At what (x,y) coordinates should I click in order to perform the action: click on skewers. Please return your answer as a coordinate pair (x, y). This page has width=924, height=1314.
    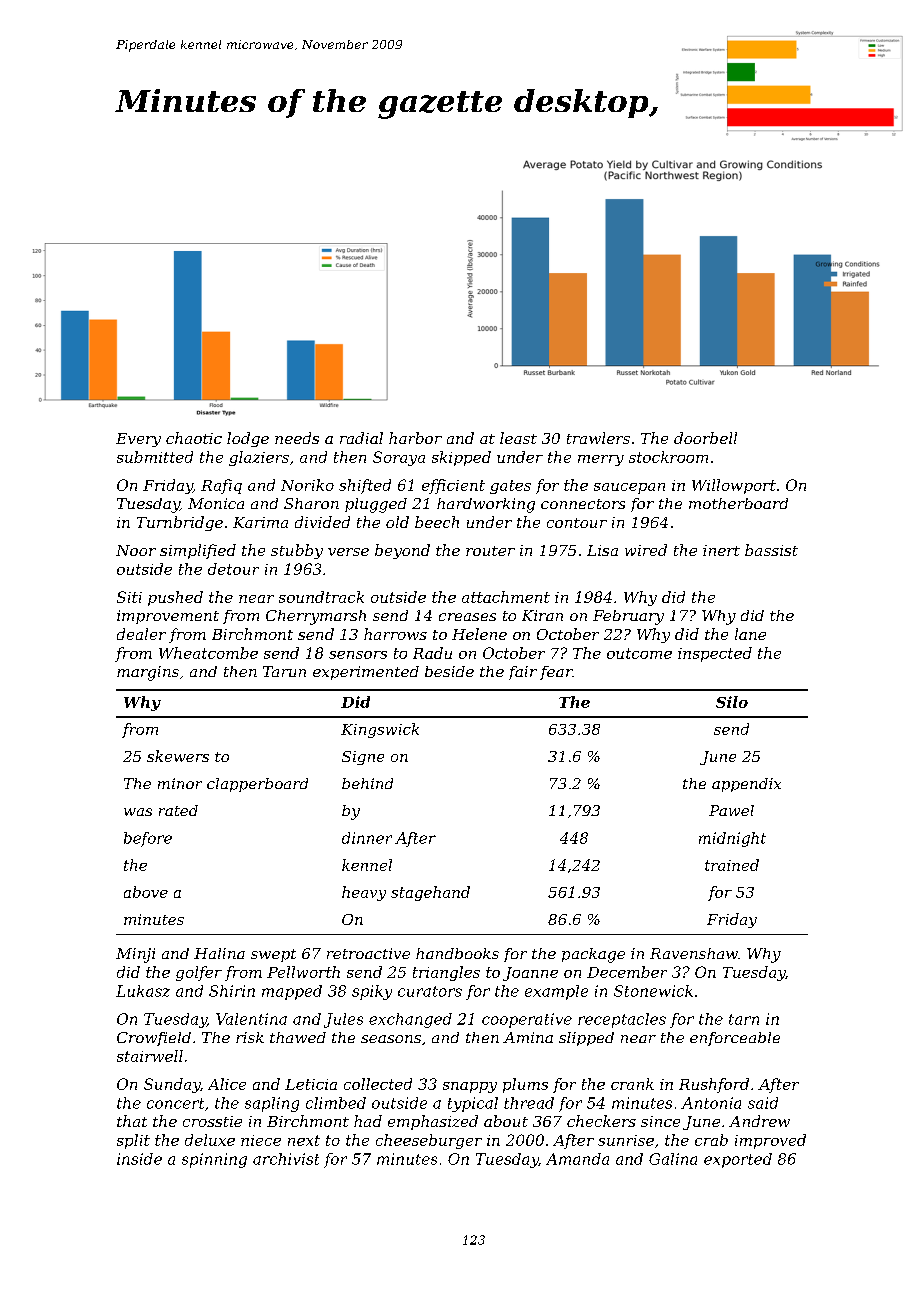
    Looking at the image, I should click on (178, 756).
